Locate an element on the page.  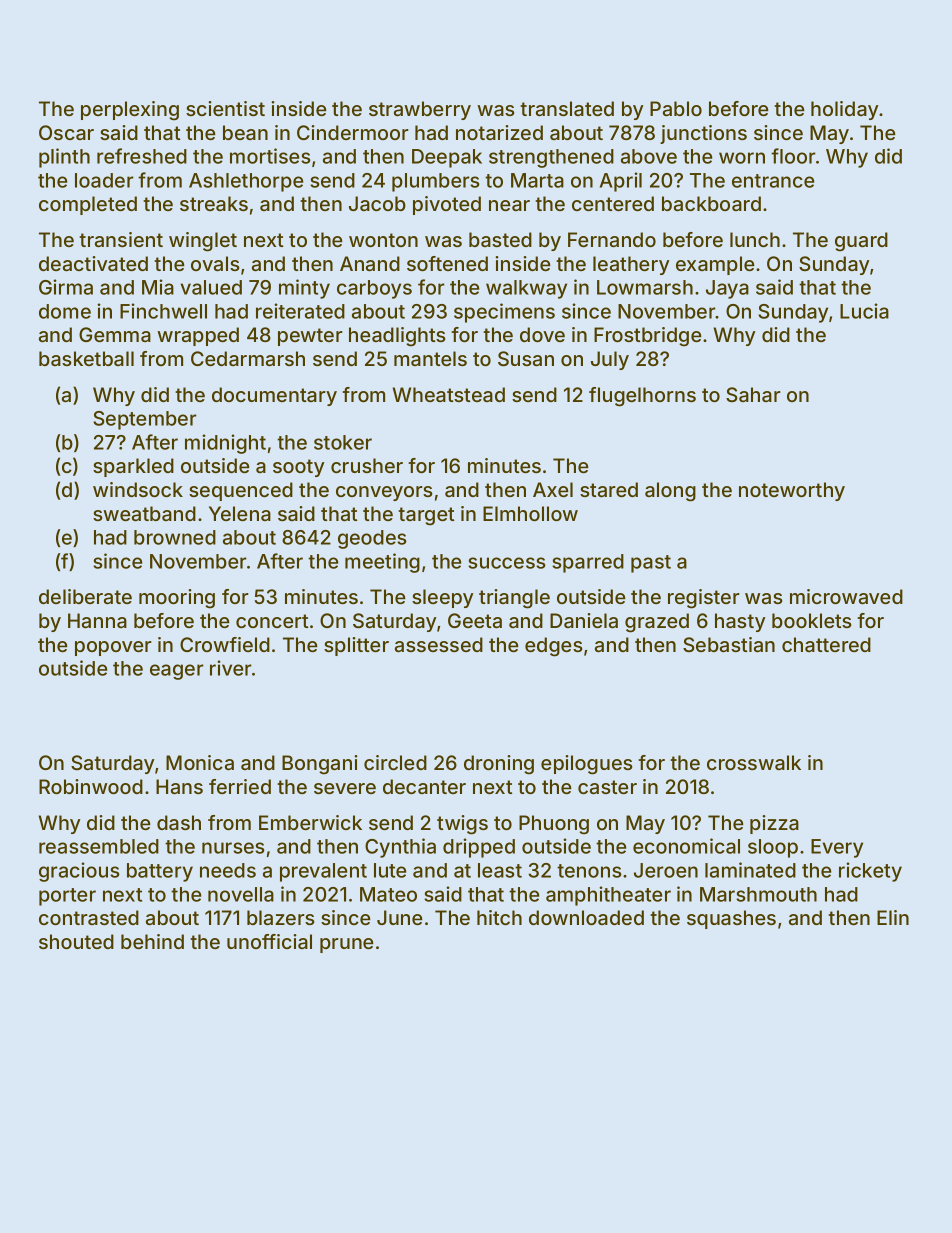
shouted is located at coordinates (76, 941).
